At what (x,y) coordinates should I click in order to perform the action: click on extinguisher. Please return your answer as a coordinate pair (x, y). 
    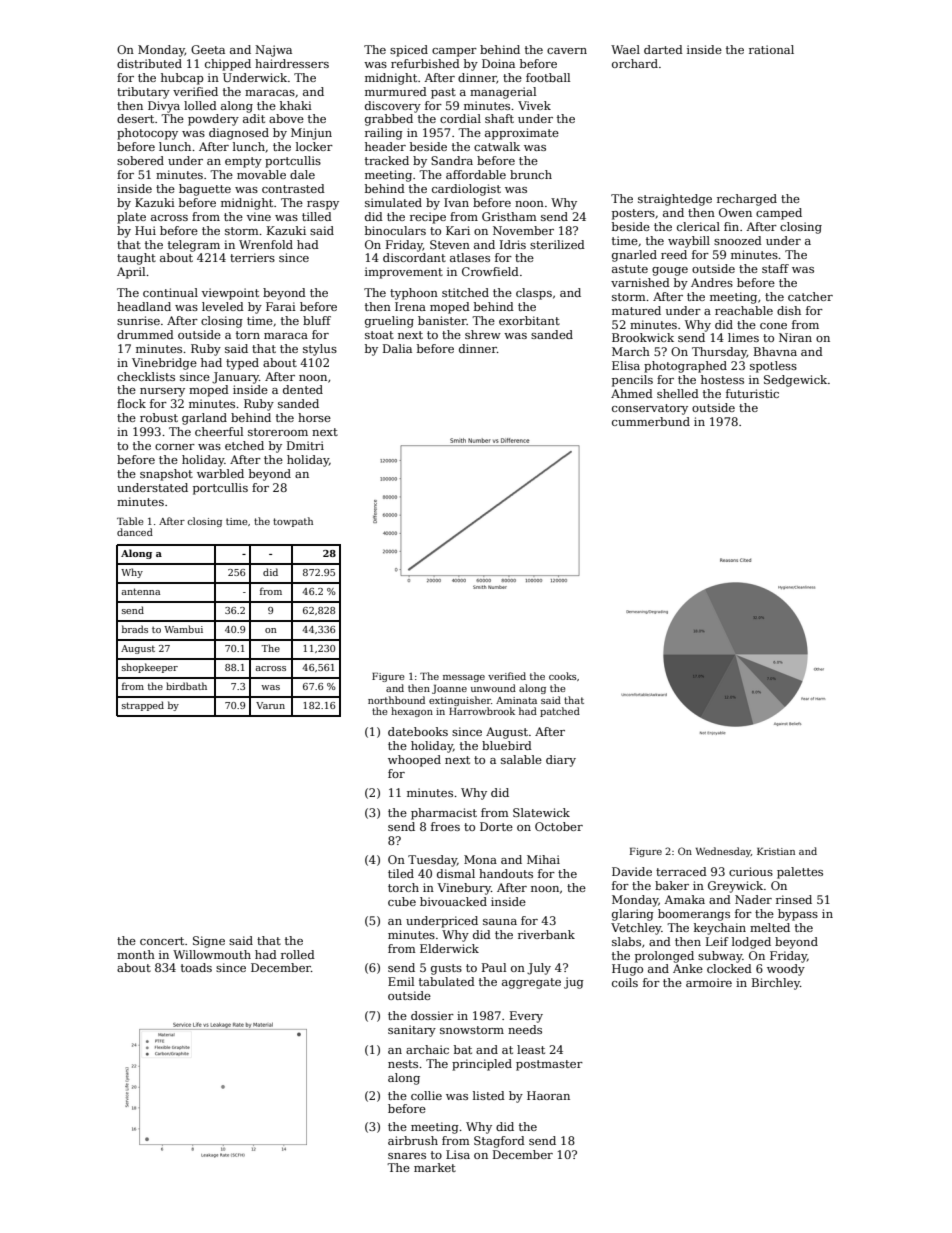
    Looking at the image, I should click on (460, 701).
